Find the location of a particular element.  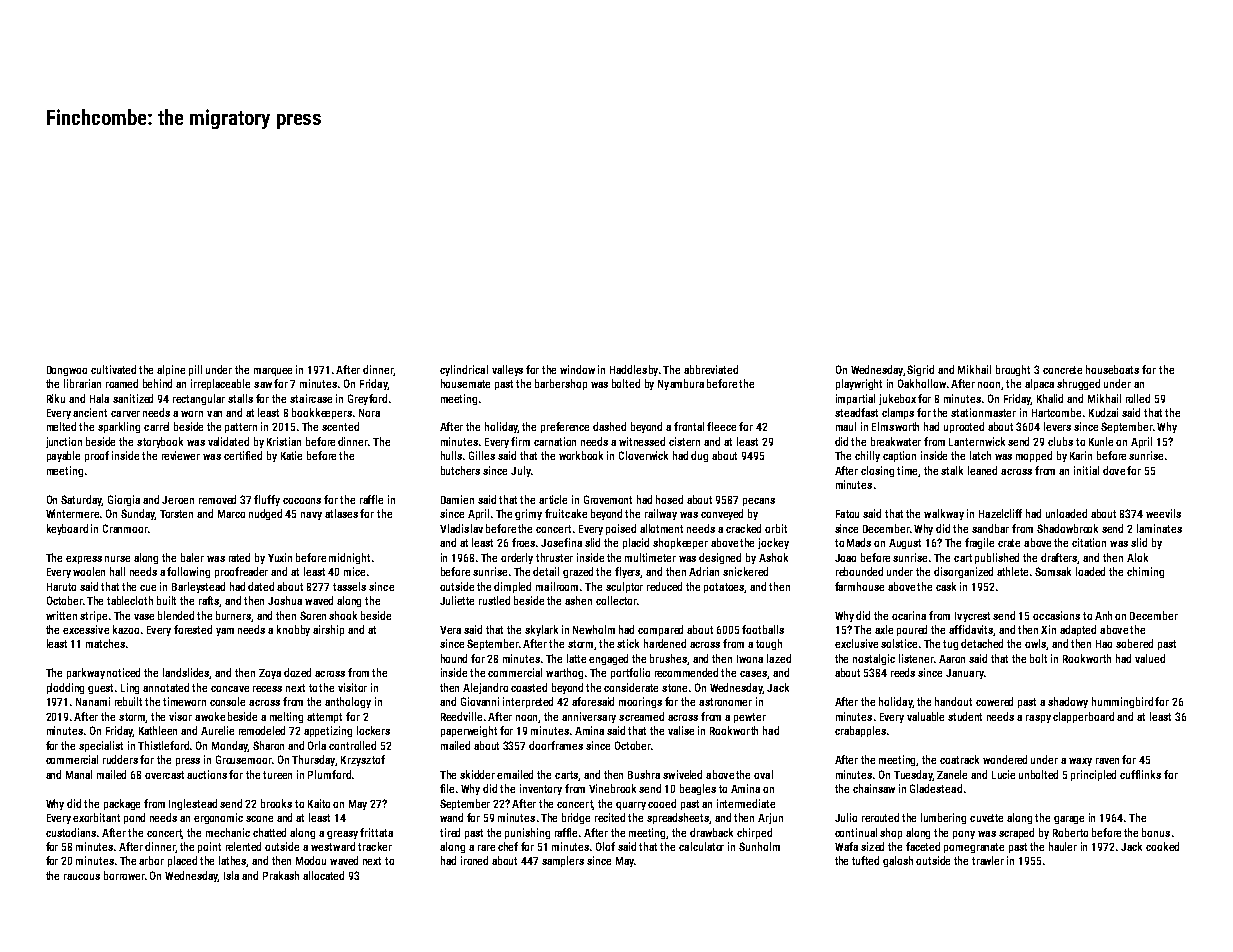

custodians is located at coordinates (71, 832).
